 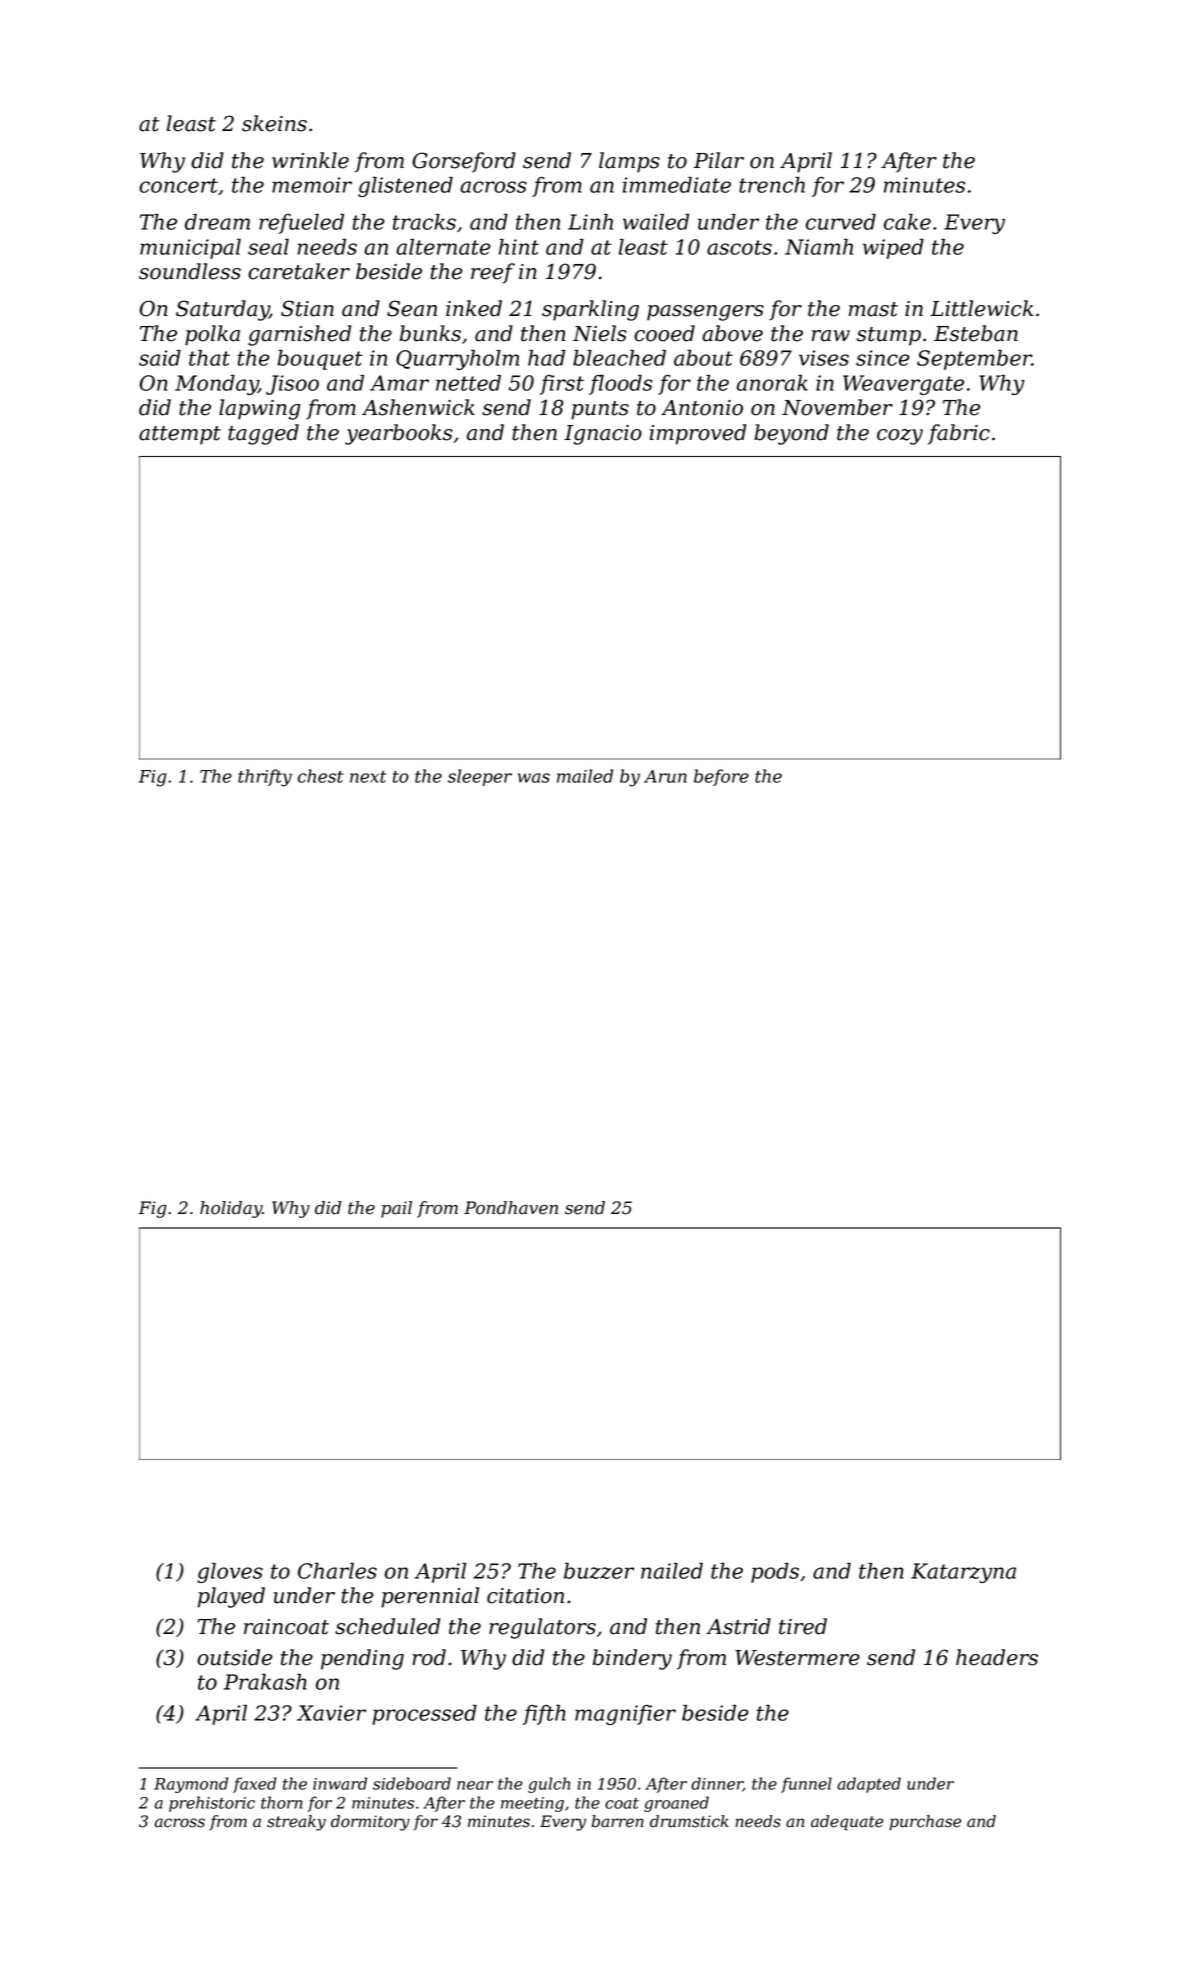 I want to click on pail, so click(x=396, y=1209).
